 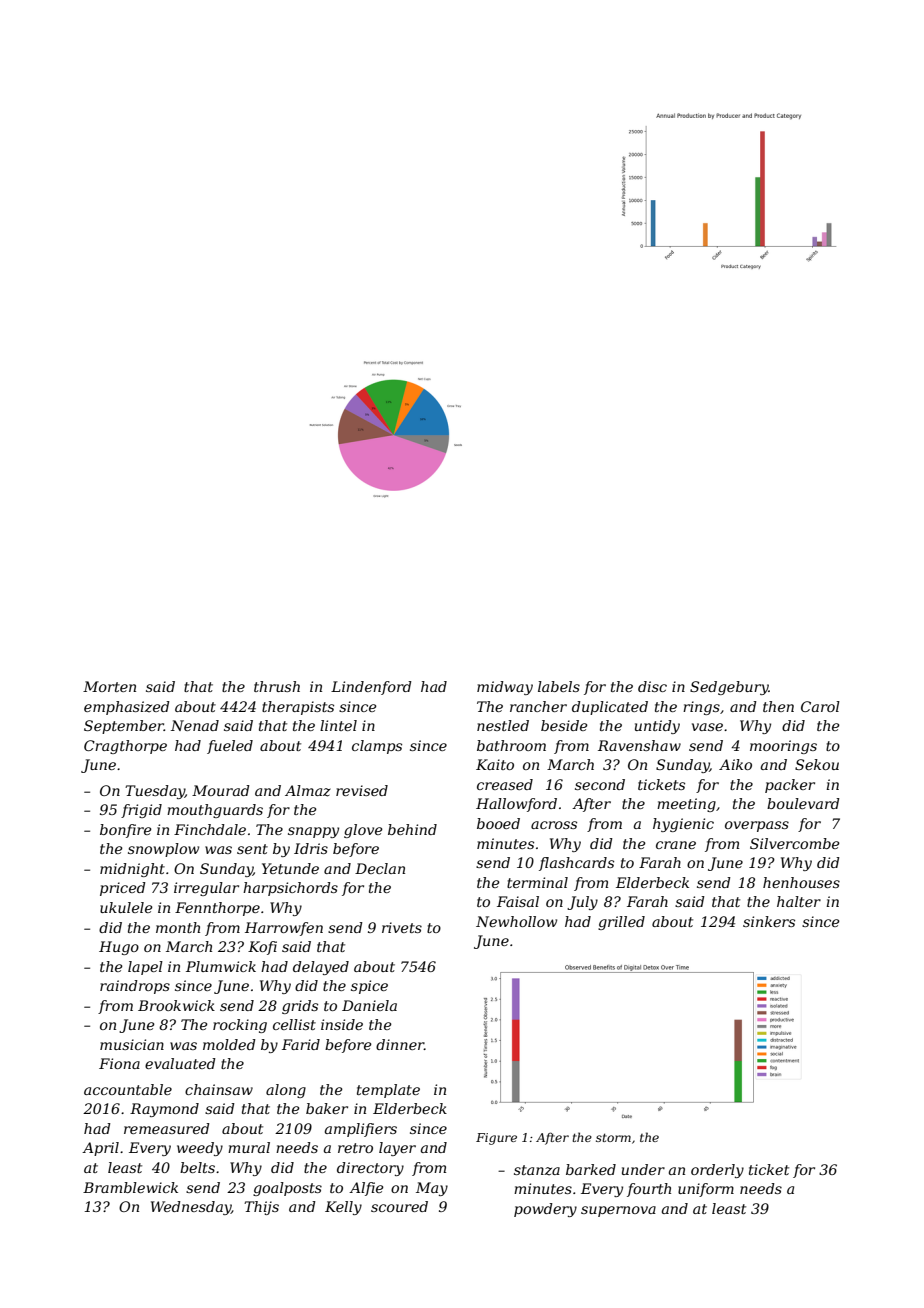 What do you see at coordinates (545, 1210) in the screenshot?
I see `powdery` at bounding box center [545, 1210].
